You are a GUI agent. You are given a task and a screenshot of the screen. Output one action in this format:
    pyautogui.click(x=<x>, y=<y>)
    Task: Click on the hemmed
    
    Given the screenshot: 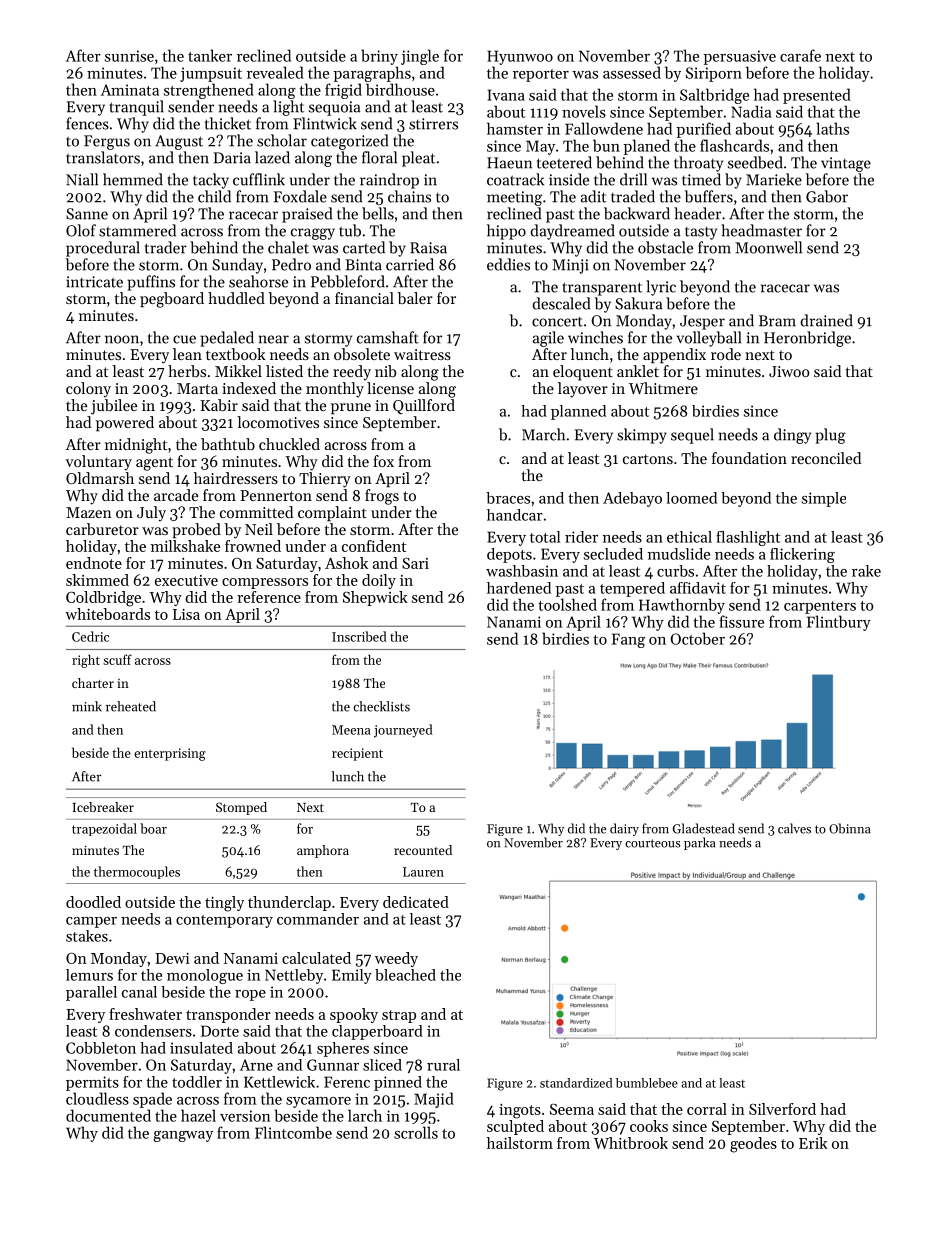 What is the action you would take?
    pyautogui.click(x=133, y=179)
